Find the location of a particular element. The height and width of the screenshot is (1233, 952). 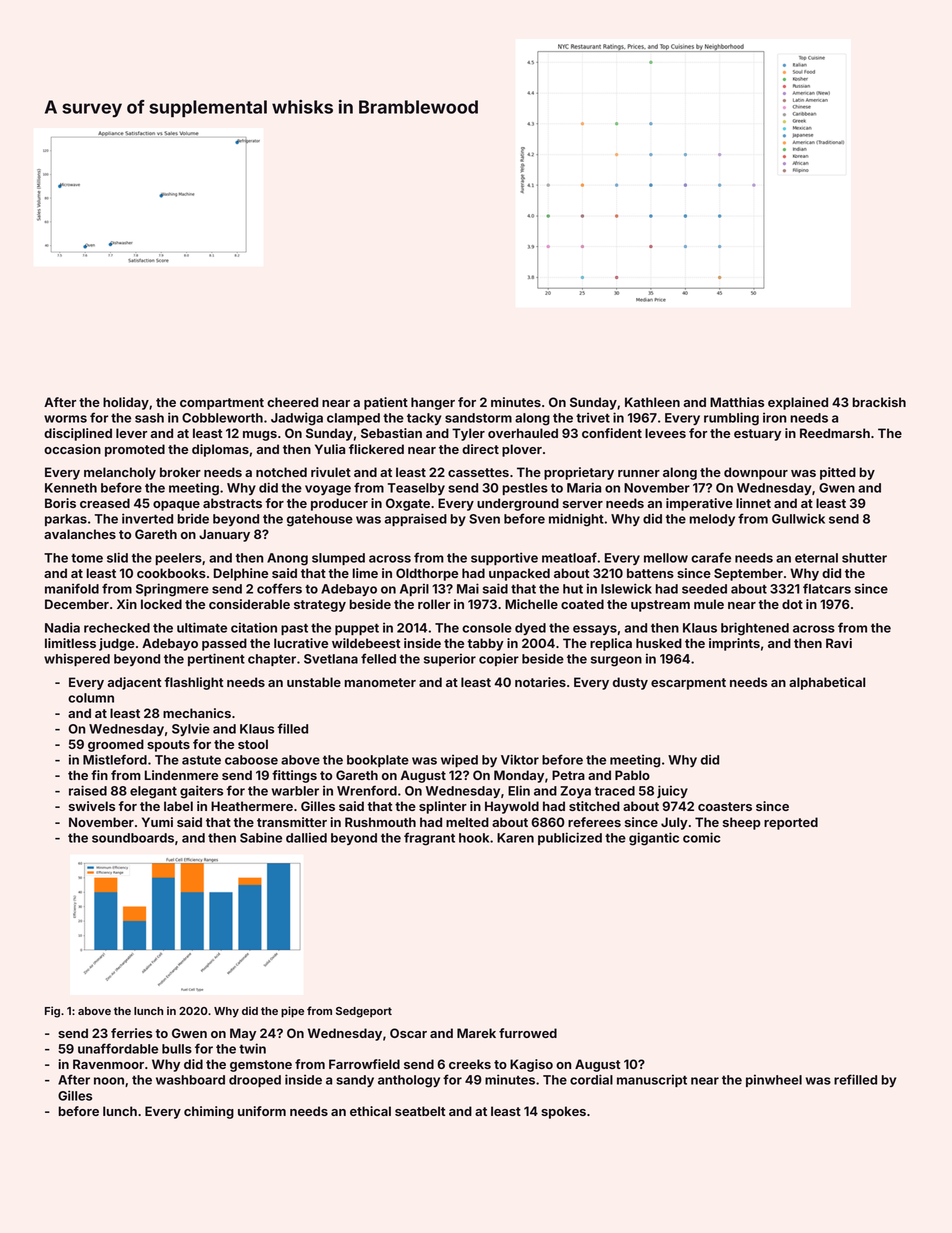

reported is located at coordinates (791, 823).
